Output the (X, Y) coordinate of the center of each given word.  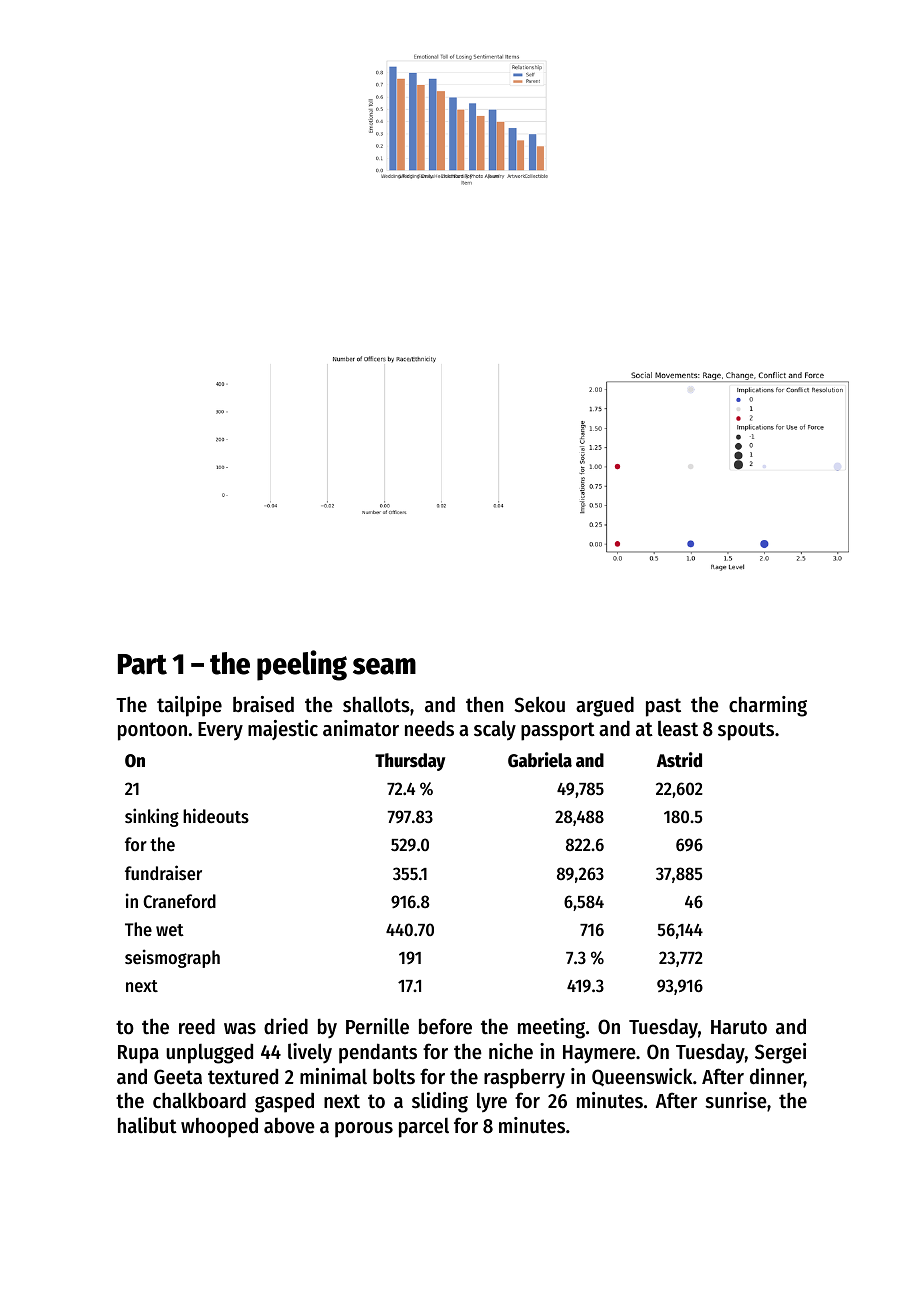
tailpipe (189, 706)
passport (558, 731)
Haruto (739, 1027)
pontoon (152, 731)
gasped (284, 1103)
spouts (746, 731)
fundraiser (163, 872)
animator (361, 728)
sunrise (736, 1100)
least (678, 729)
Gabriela (540, 760)
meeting (551, 1028)
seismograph (172, 958)
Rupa (138, 1054)
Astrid (679, 760)
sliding (440, 1102)
